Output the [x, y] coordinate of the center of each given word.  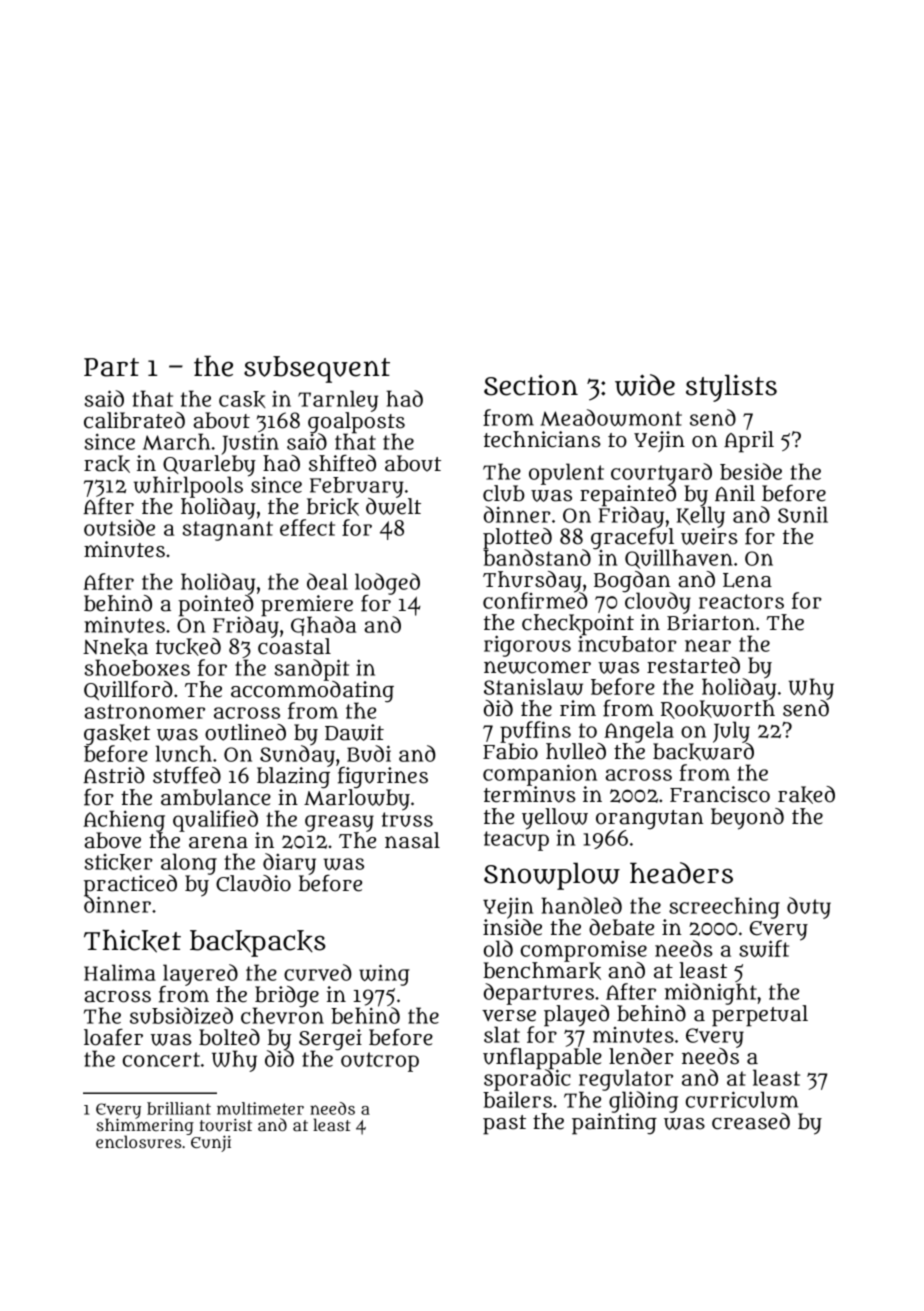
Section [531, 385]
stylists [731, 388]
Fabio [510, 751]
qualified [215, 820]
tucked [188, 647]
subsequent [317, 369]
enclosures [138, 1142]
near [708, 646]
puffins [535, 732]
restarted [693, 665]
